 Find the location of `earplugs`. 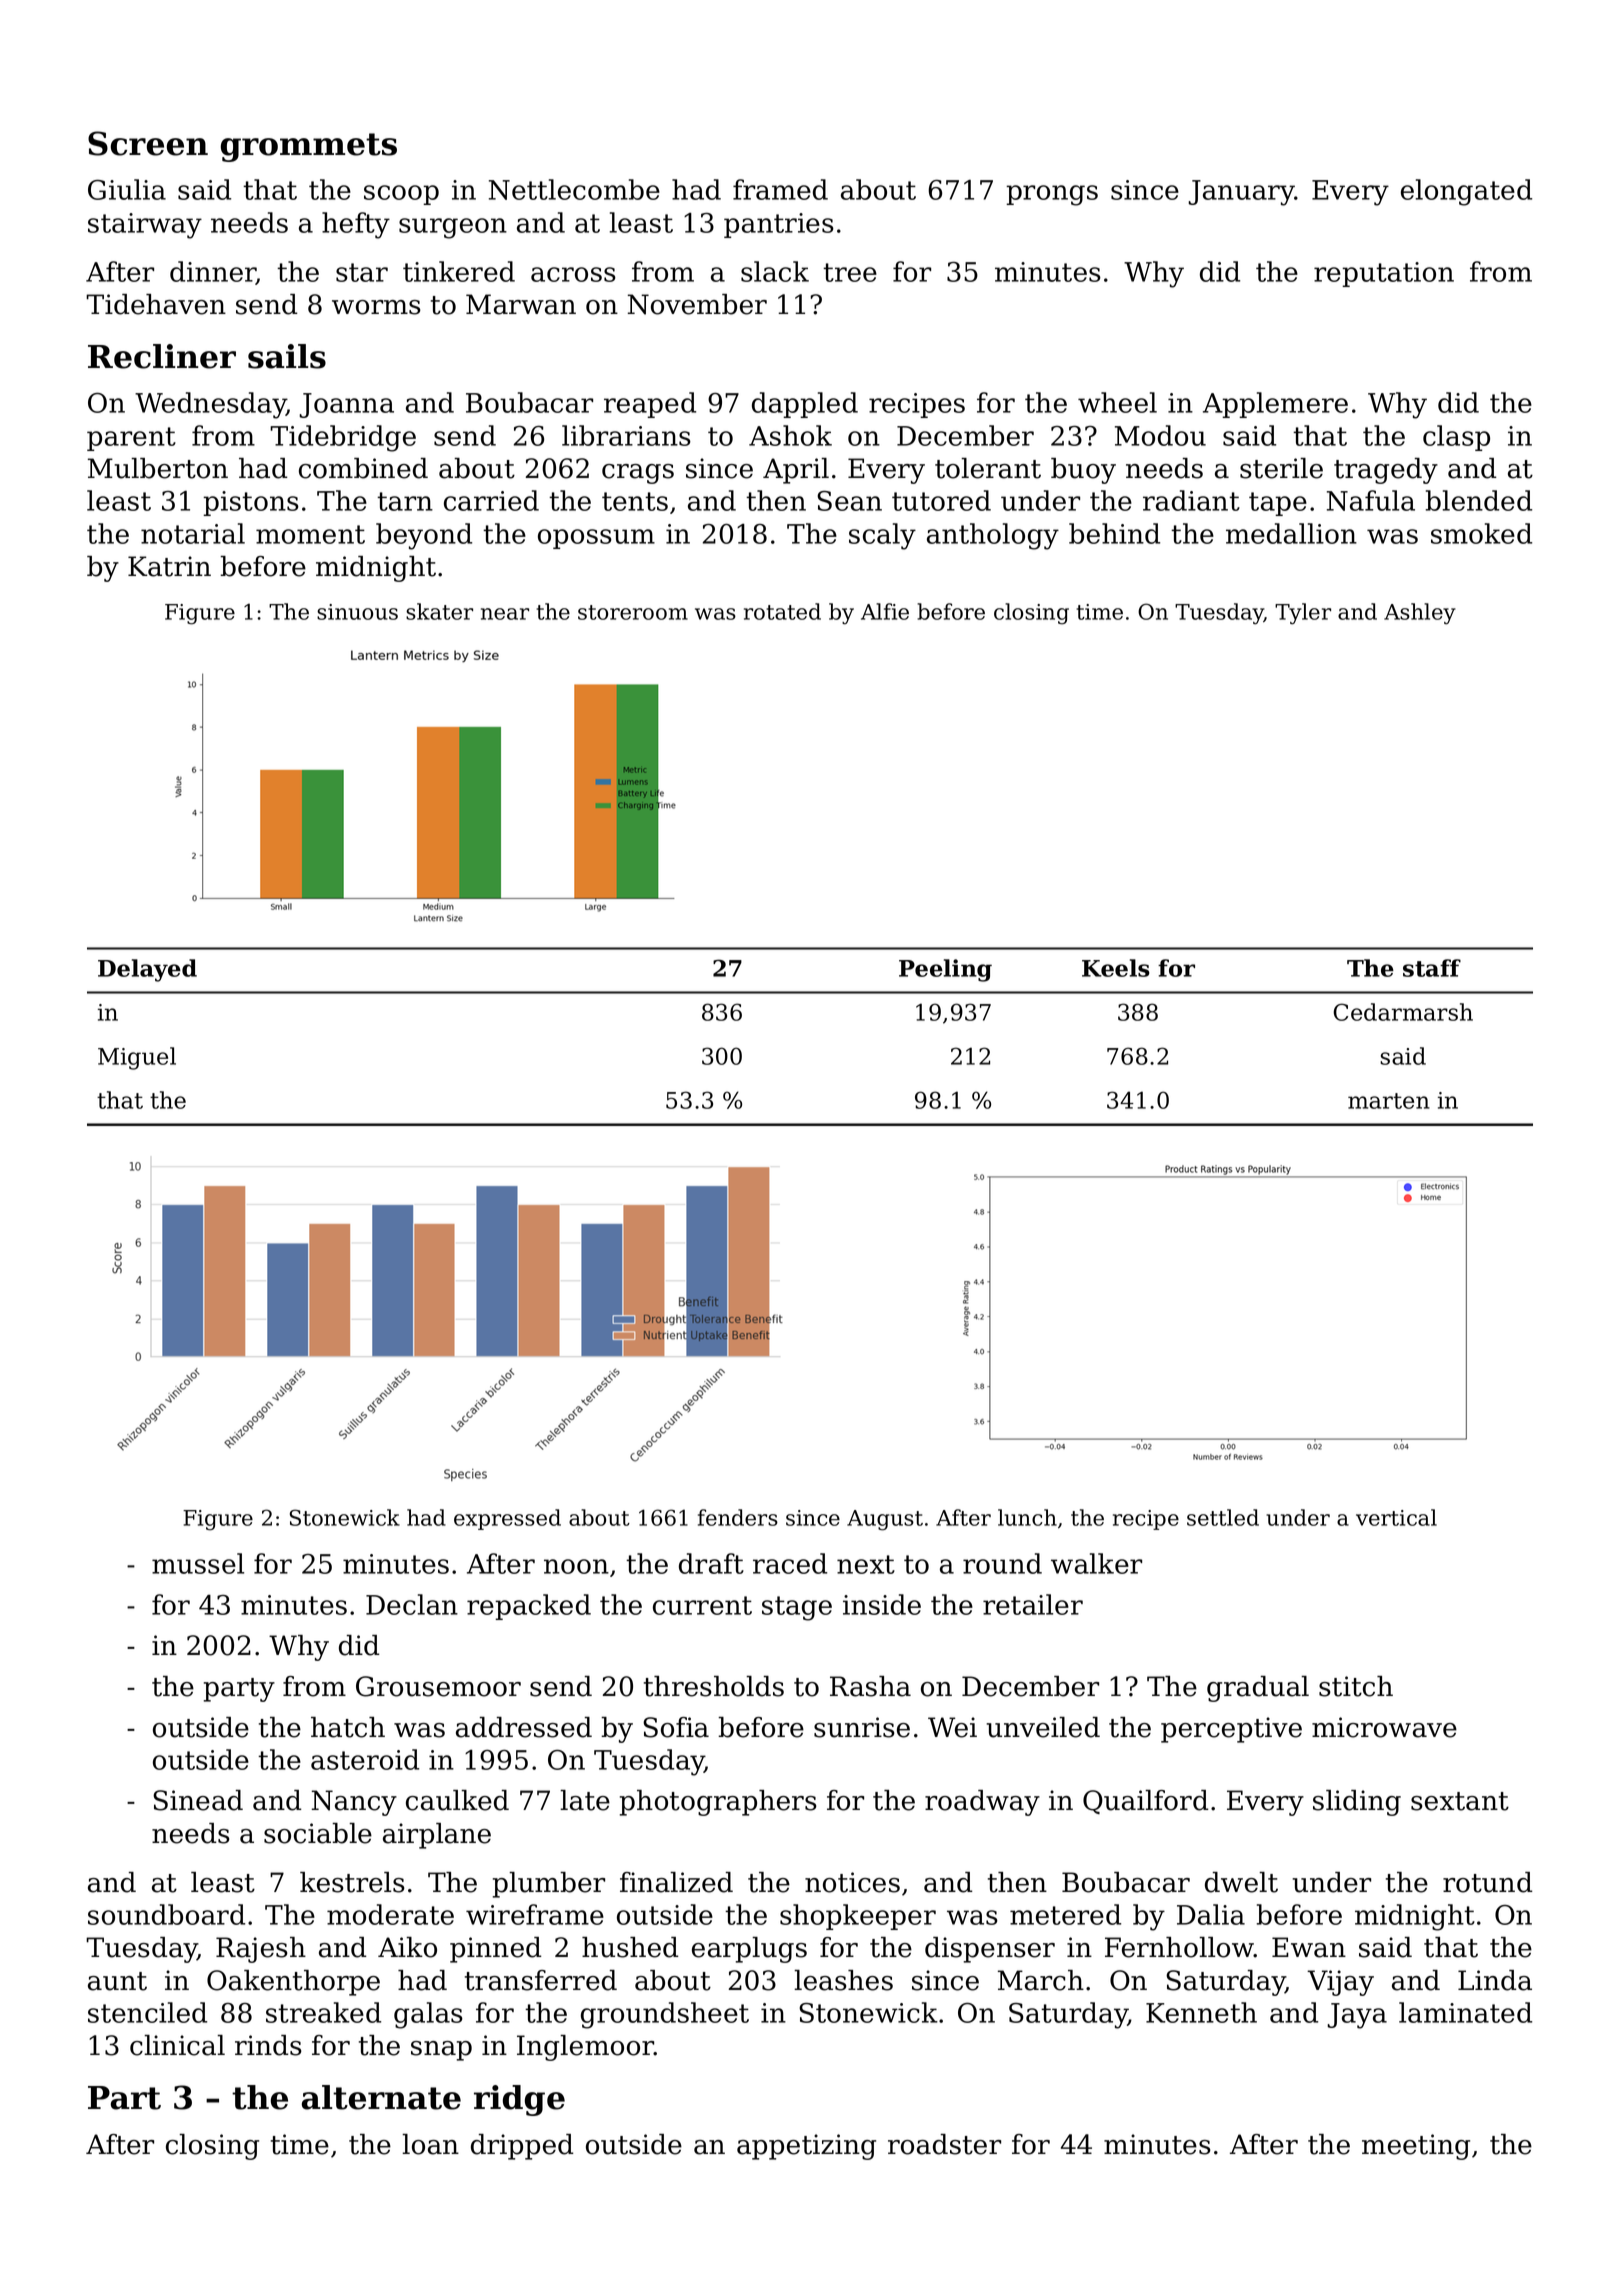

earplugs is located at coordinates (749, 1950).
